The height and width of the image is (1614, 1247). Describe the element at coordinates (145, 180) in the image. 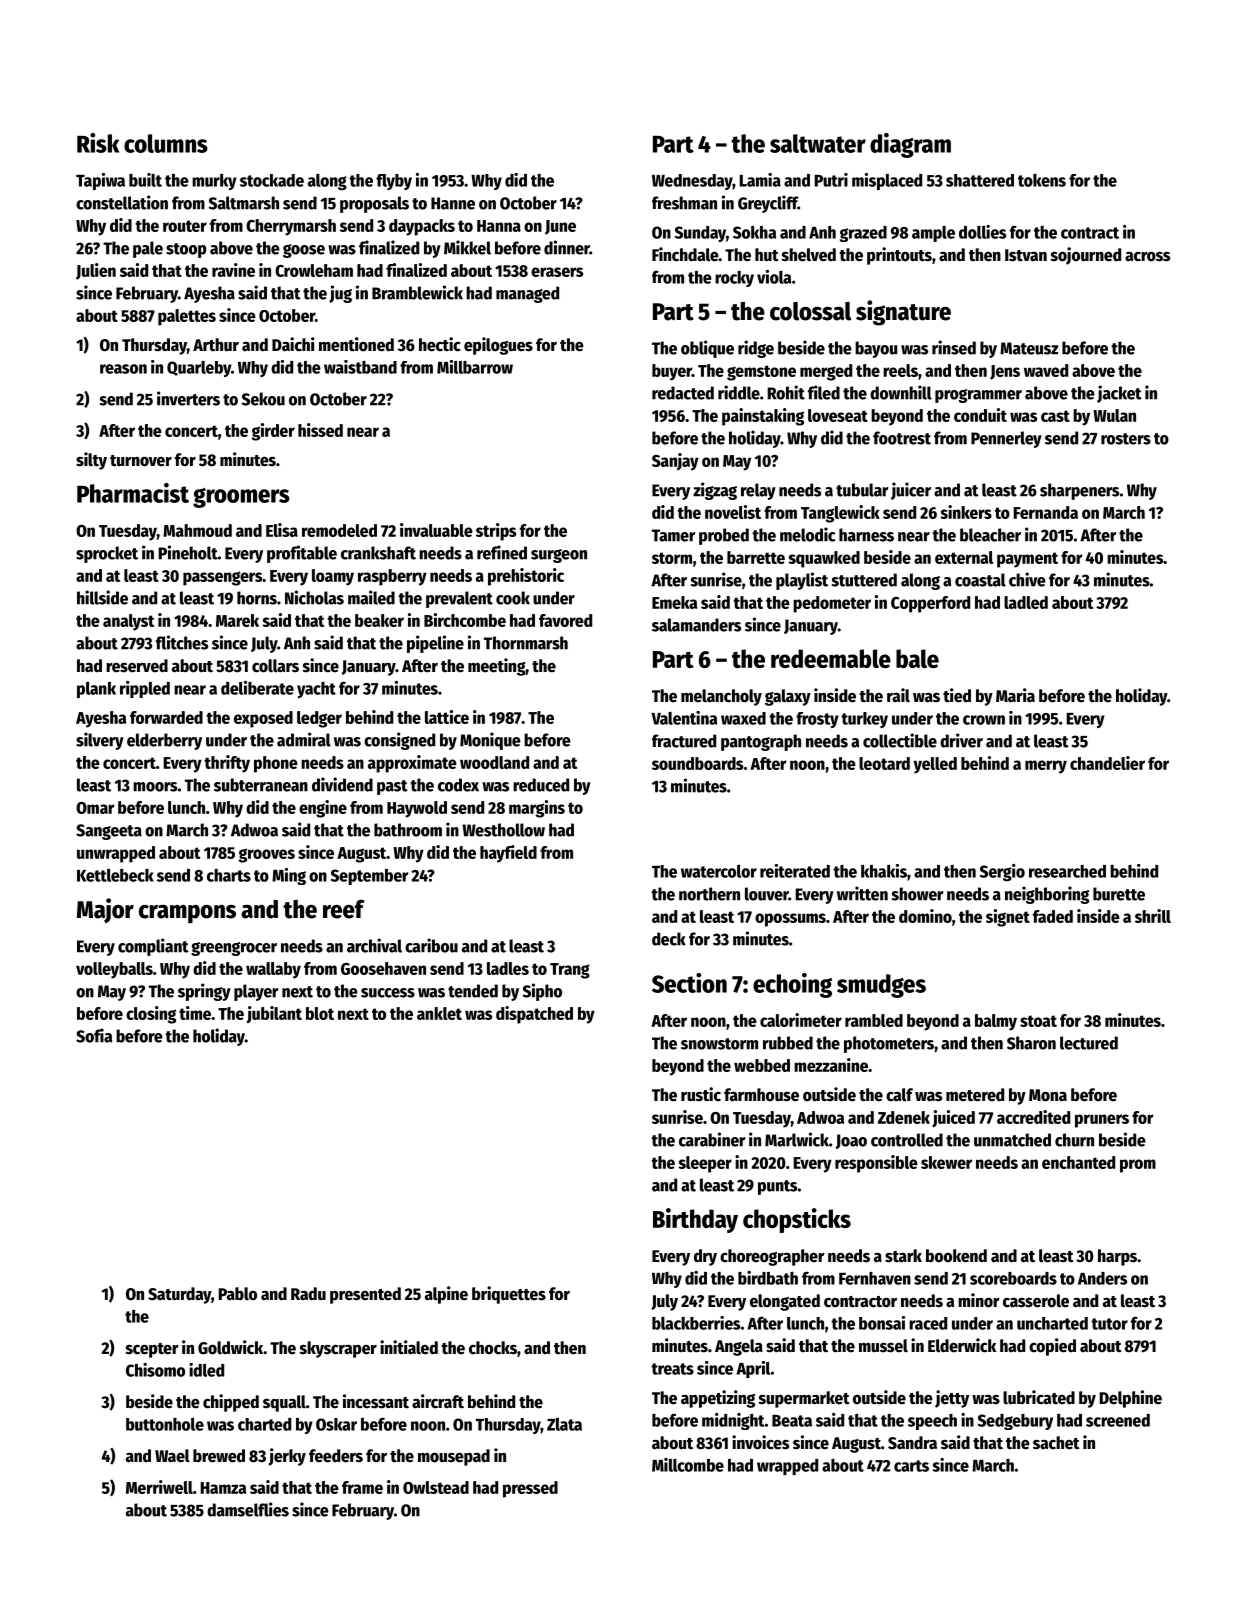

I see `built` at that location.
